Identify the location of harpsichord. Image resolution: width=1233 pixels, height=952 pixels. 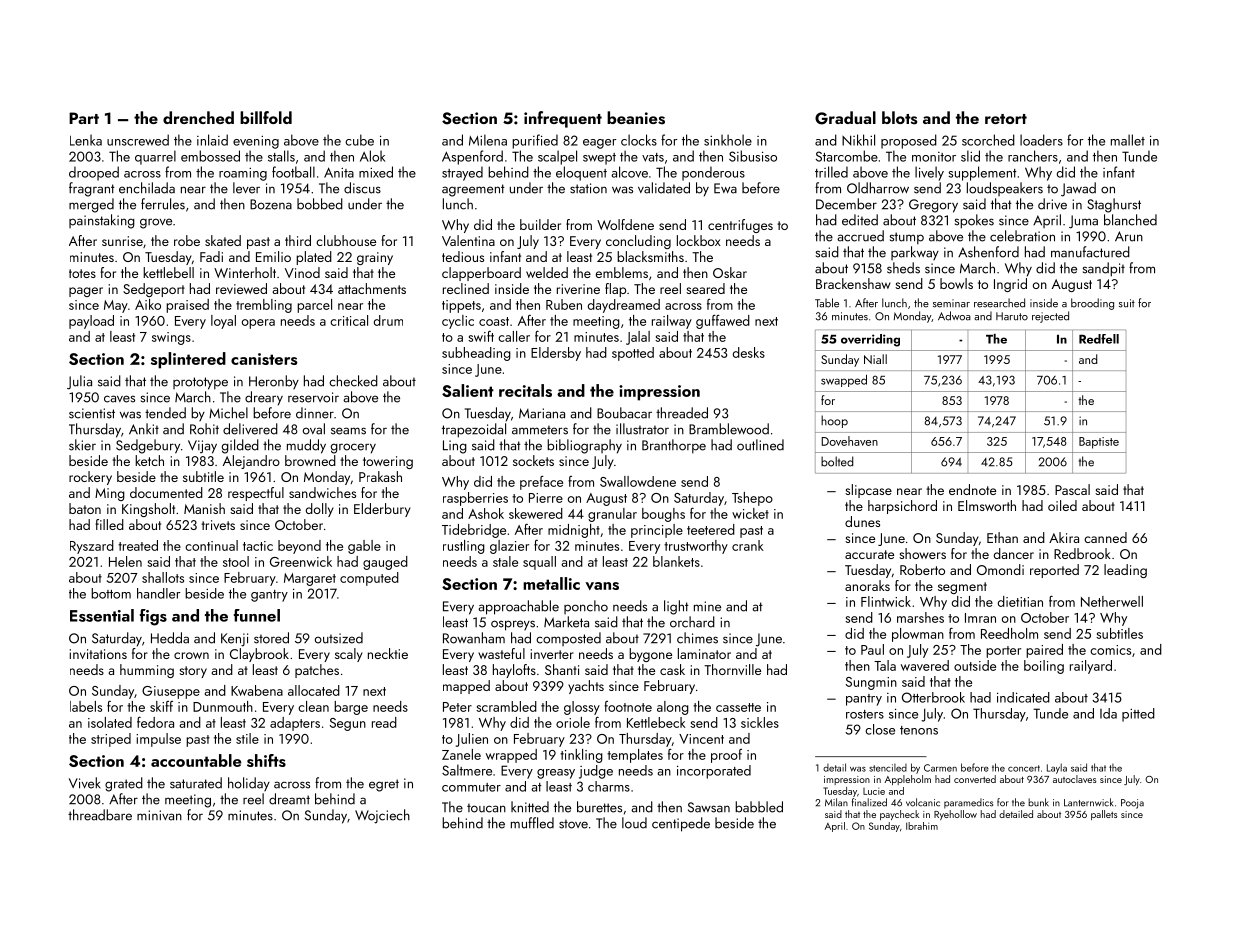
(902, 507).
